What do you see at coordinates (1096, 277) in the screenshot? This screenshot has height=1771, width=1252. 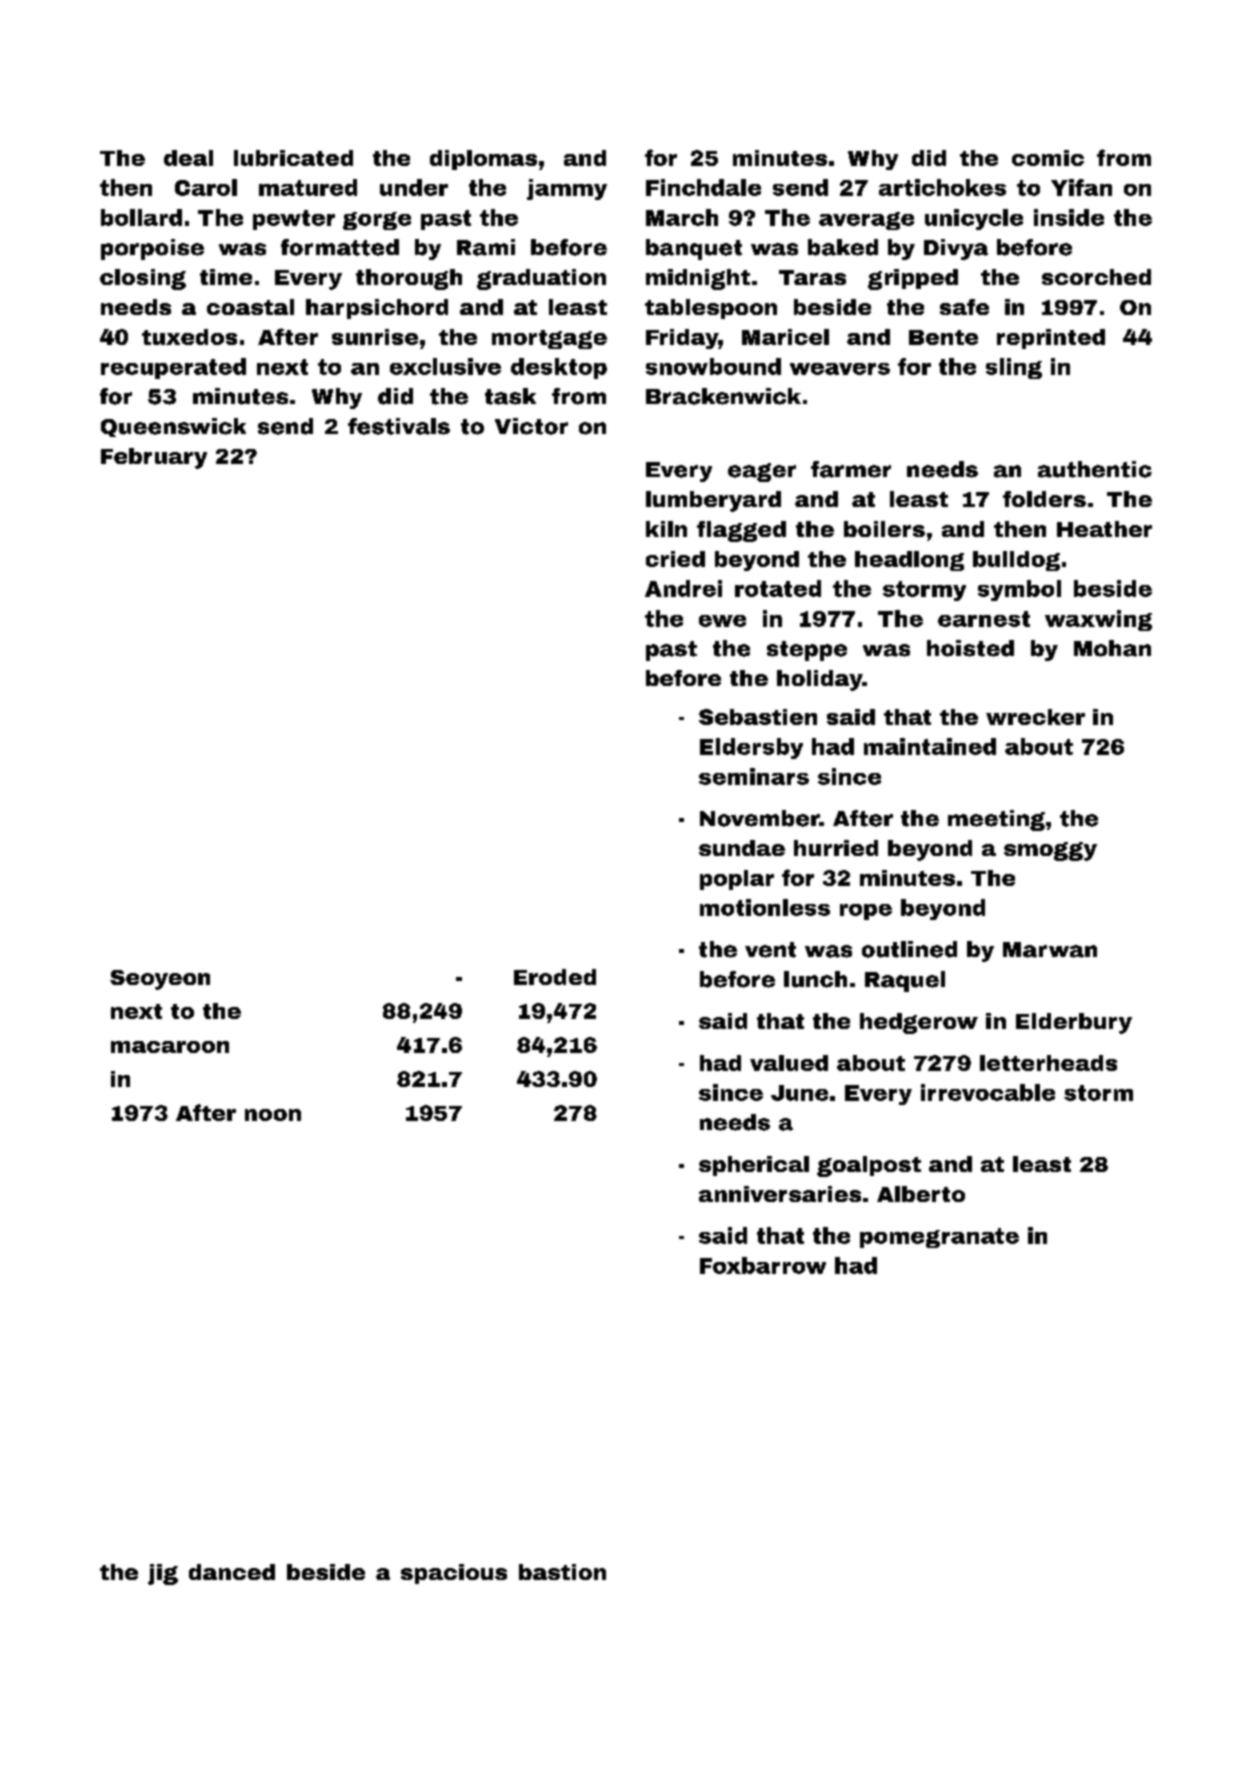 I see `scorched` at bounding box center [1096, 277].
